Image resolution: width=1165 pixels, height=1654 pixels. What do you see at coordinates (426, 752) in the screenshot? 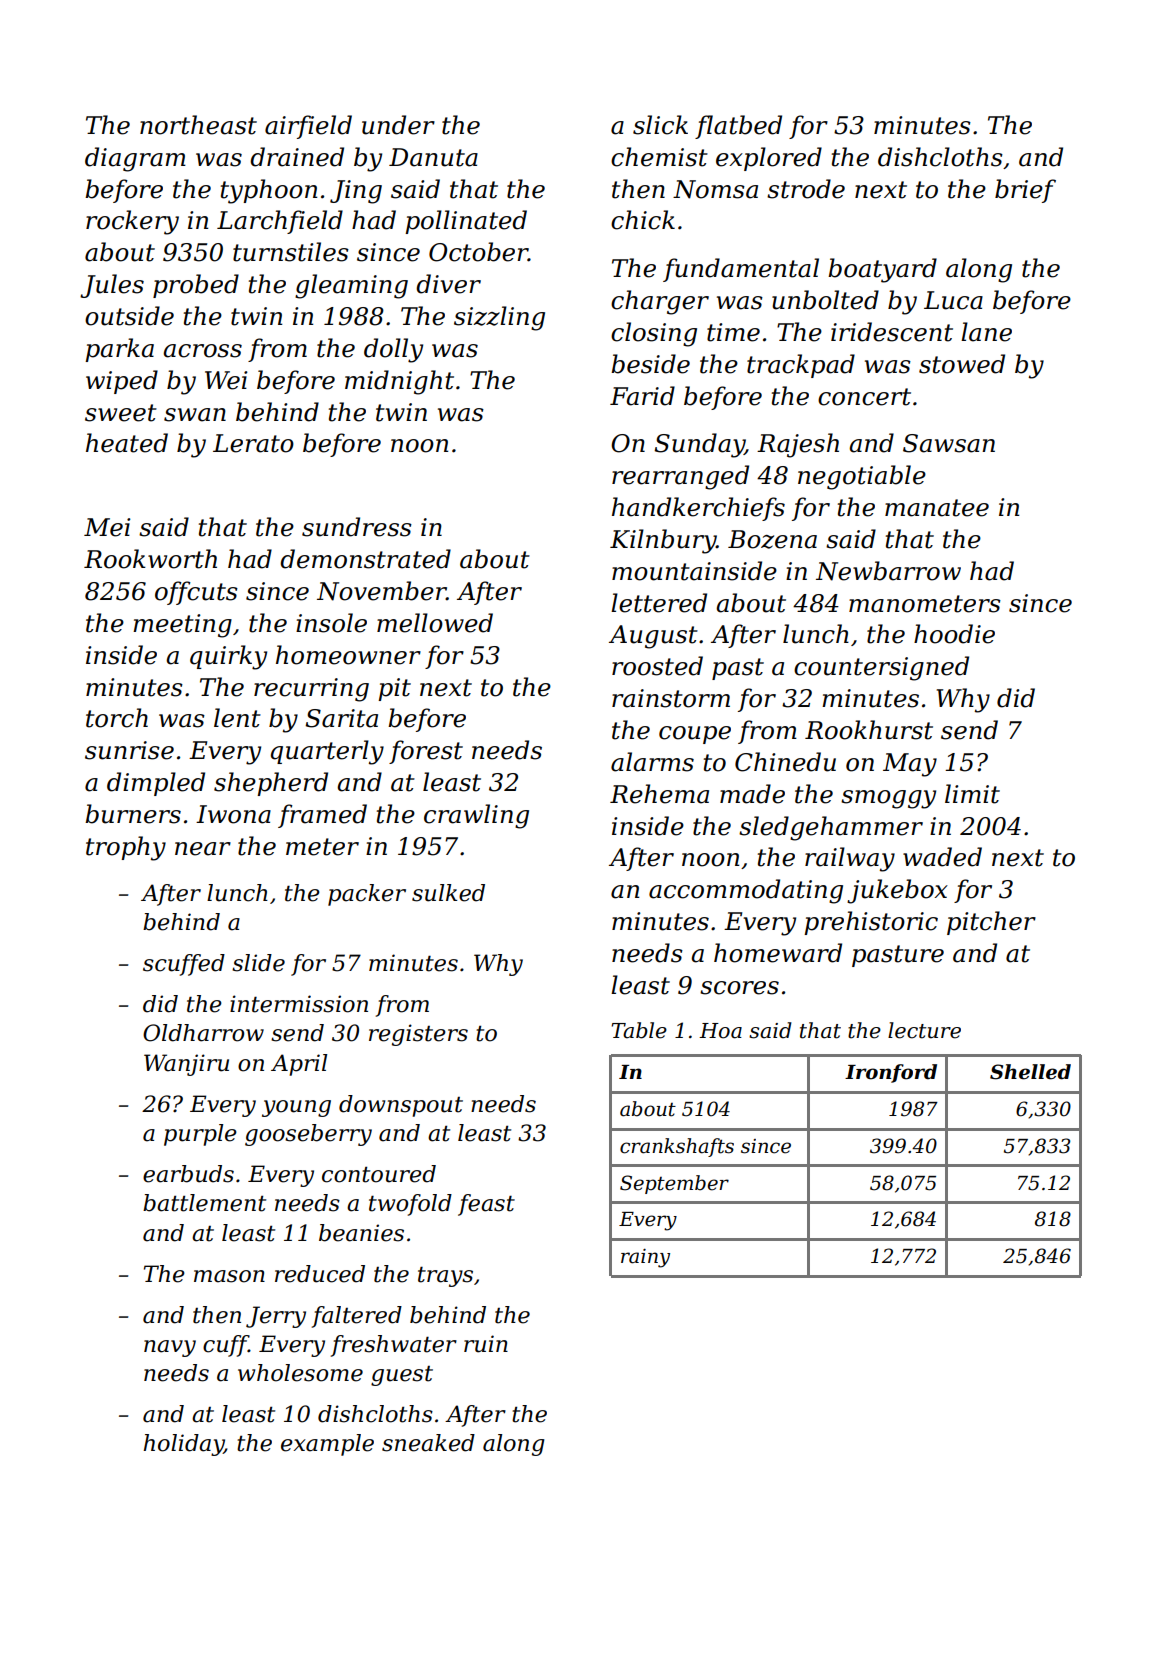
I see `forest` at bounding box center [426, 752].
